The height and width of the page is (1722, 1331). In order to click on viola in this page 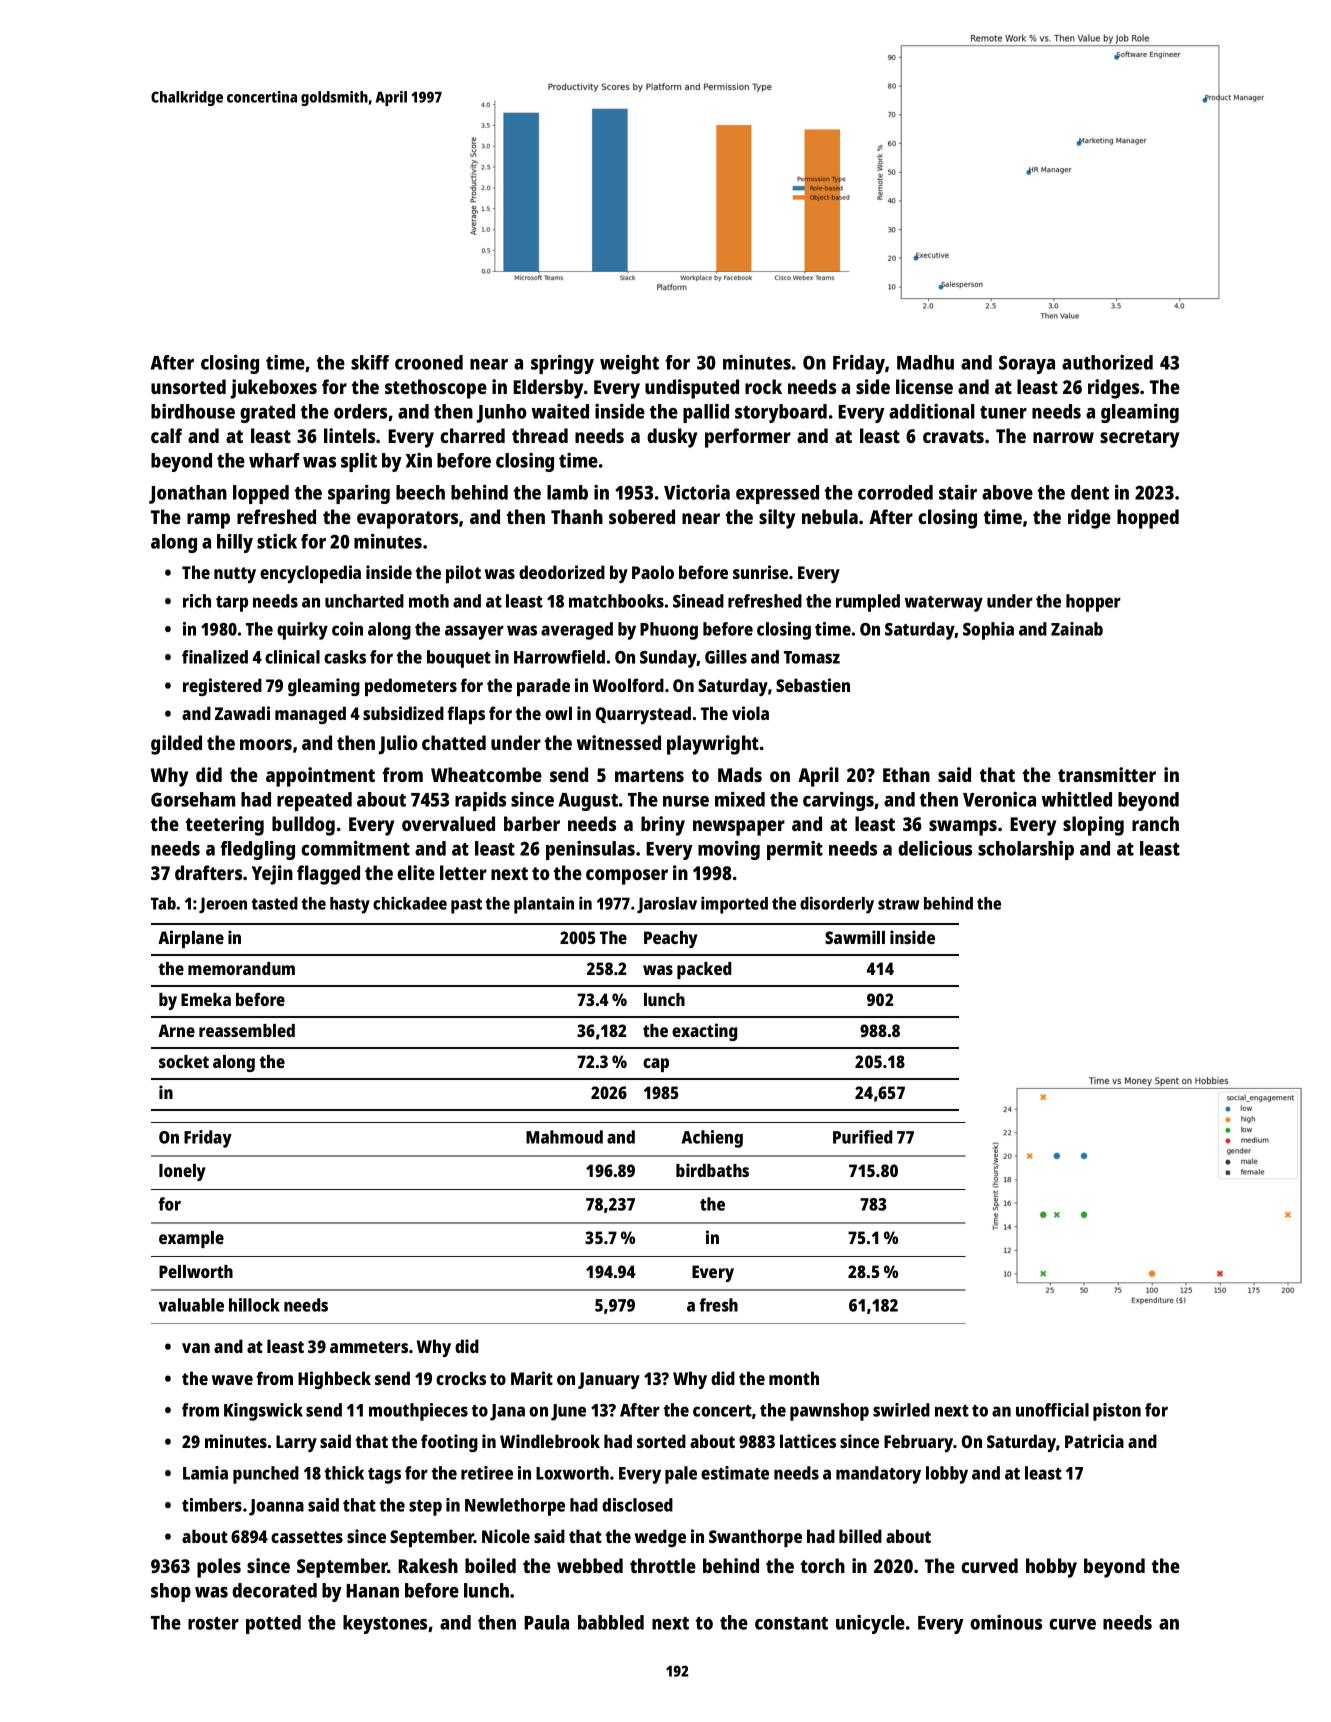, I will do `click(750, 713)`.
